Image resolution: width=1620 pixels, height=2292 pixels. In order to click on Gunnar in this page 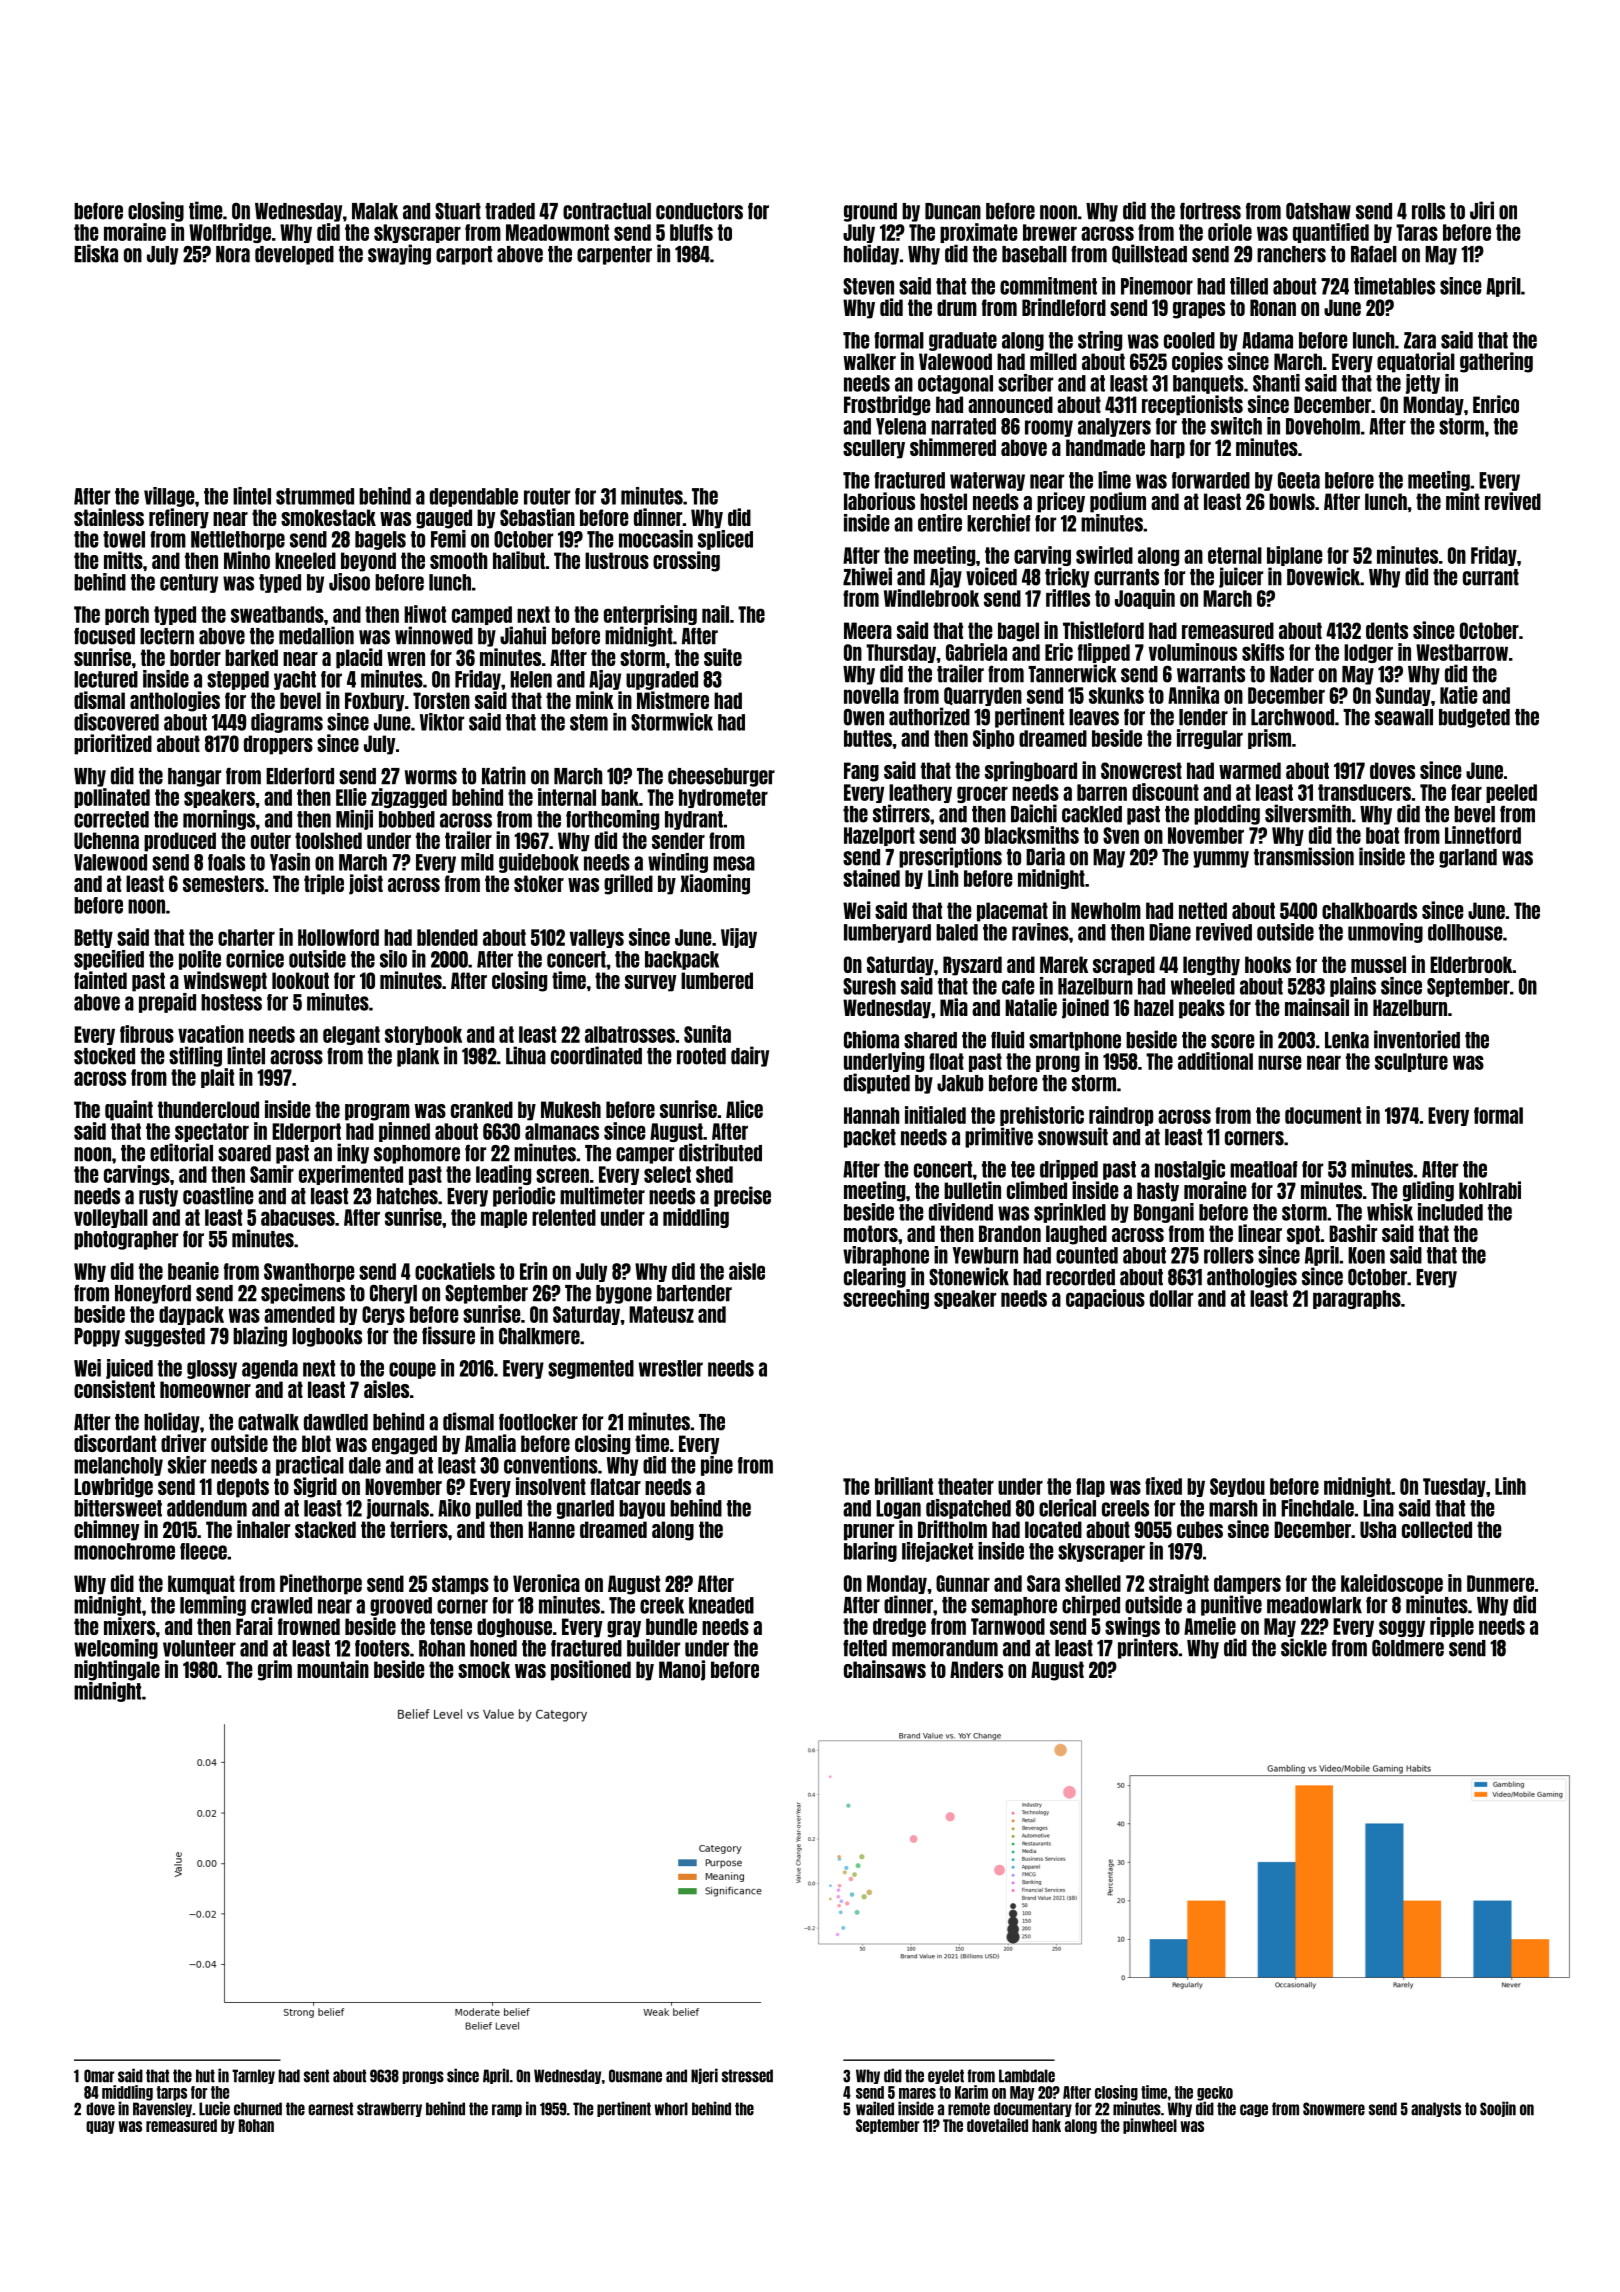, I will do `click(963, 1583)`.
